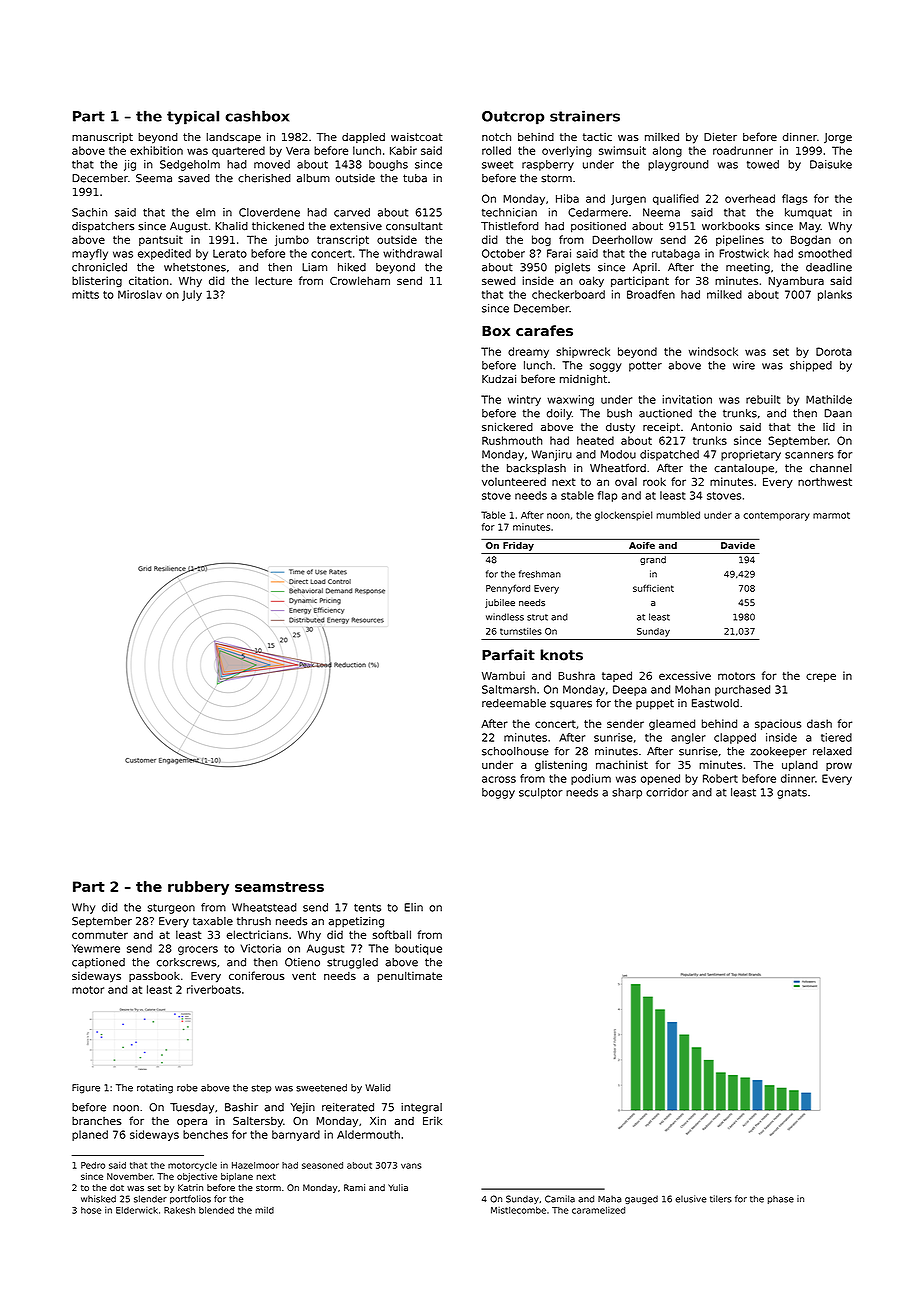 The height and width of the document is (1308, 924). Describe the element at coordinates (685, 675) in the document. I see `excessive` at that location.
